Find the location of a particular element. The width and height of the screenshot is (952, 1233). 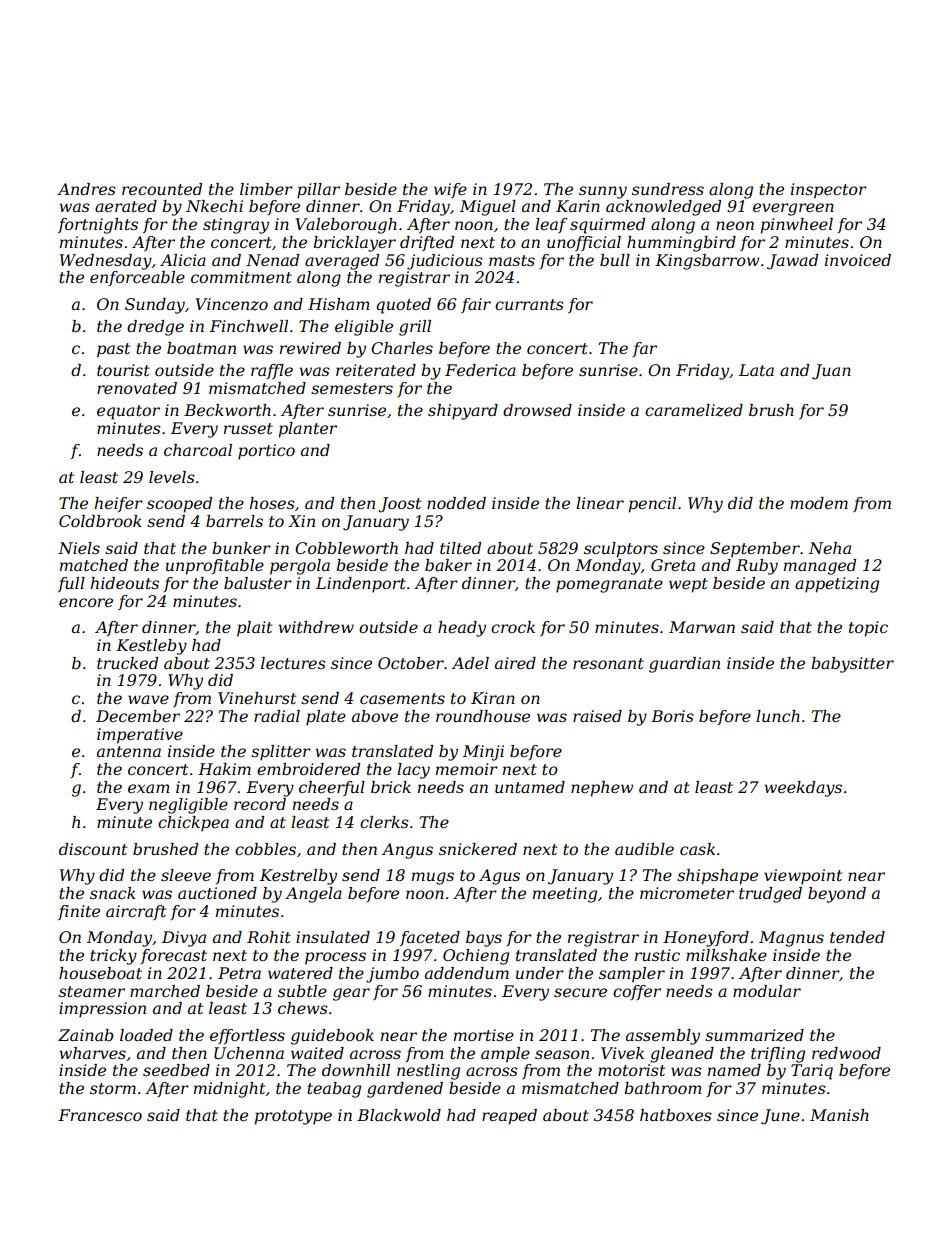

Vinehurst is located at coordinates (257, 698).
